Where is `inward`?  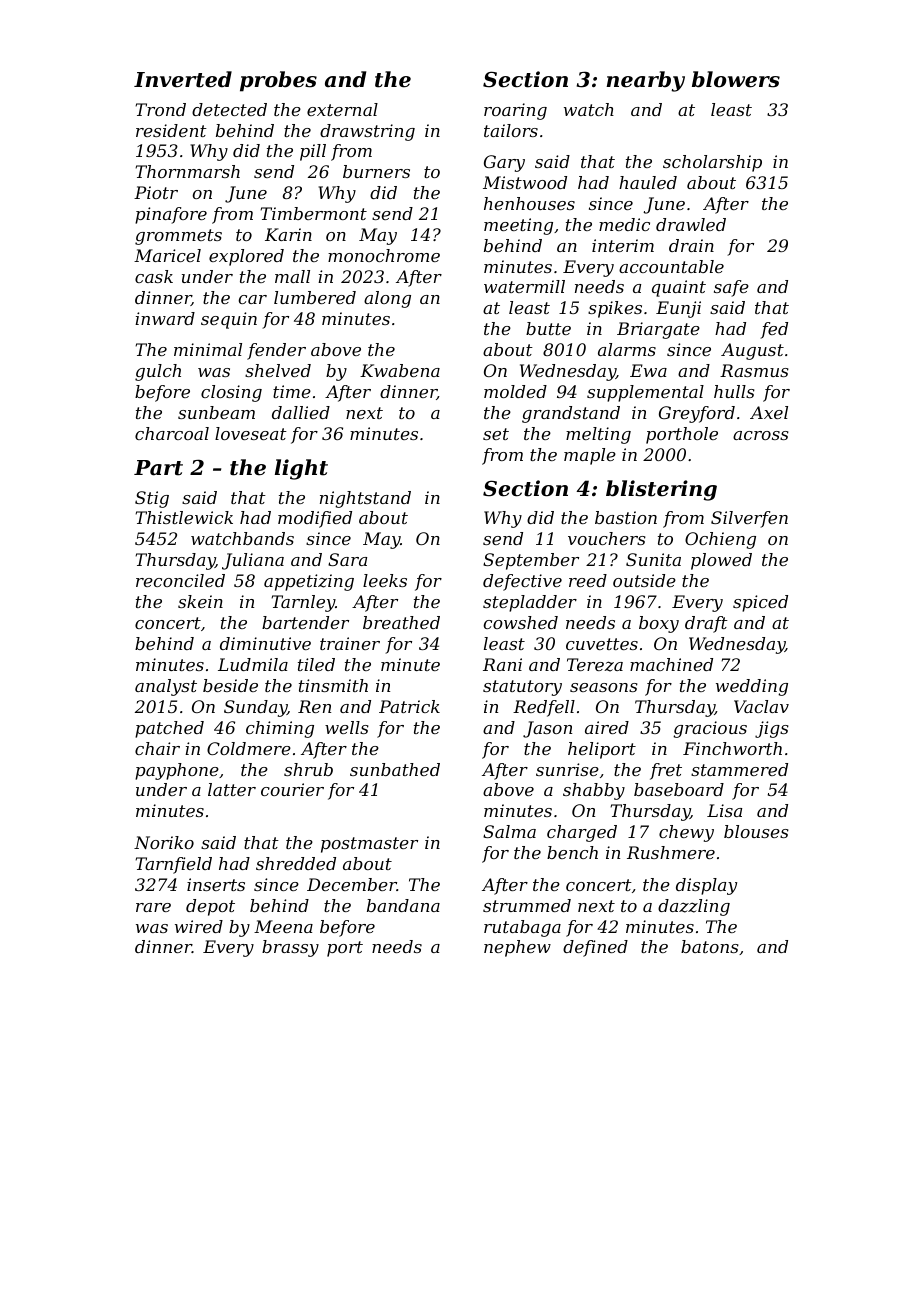
inward is located at coordinates (165, 318).
